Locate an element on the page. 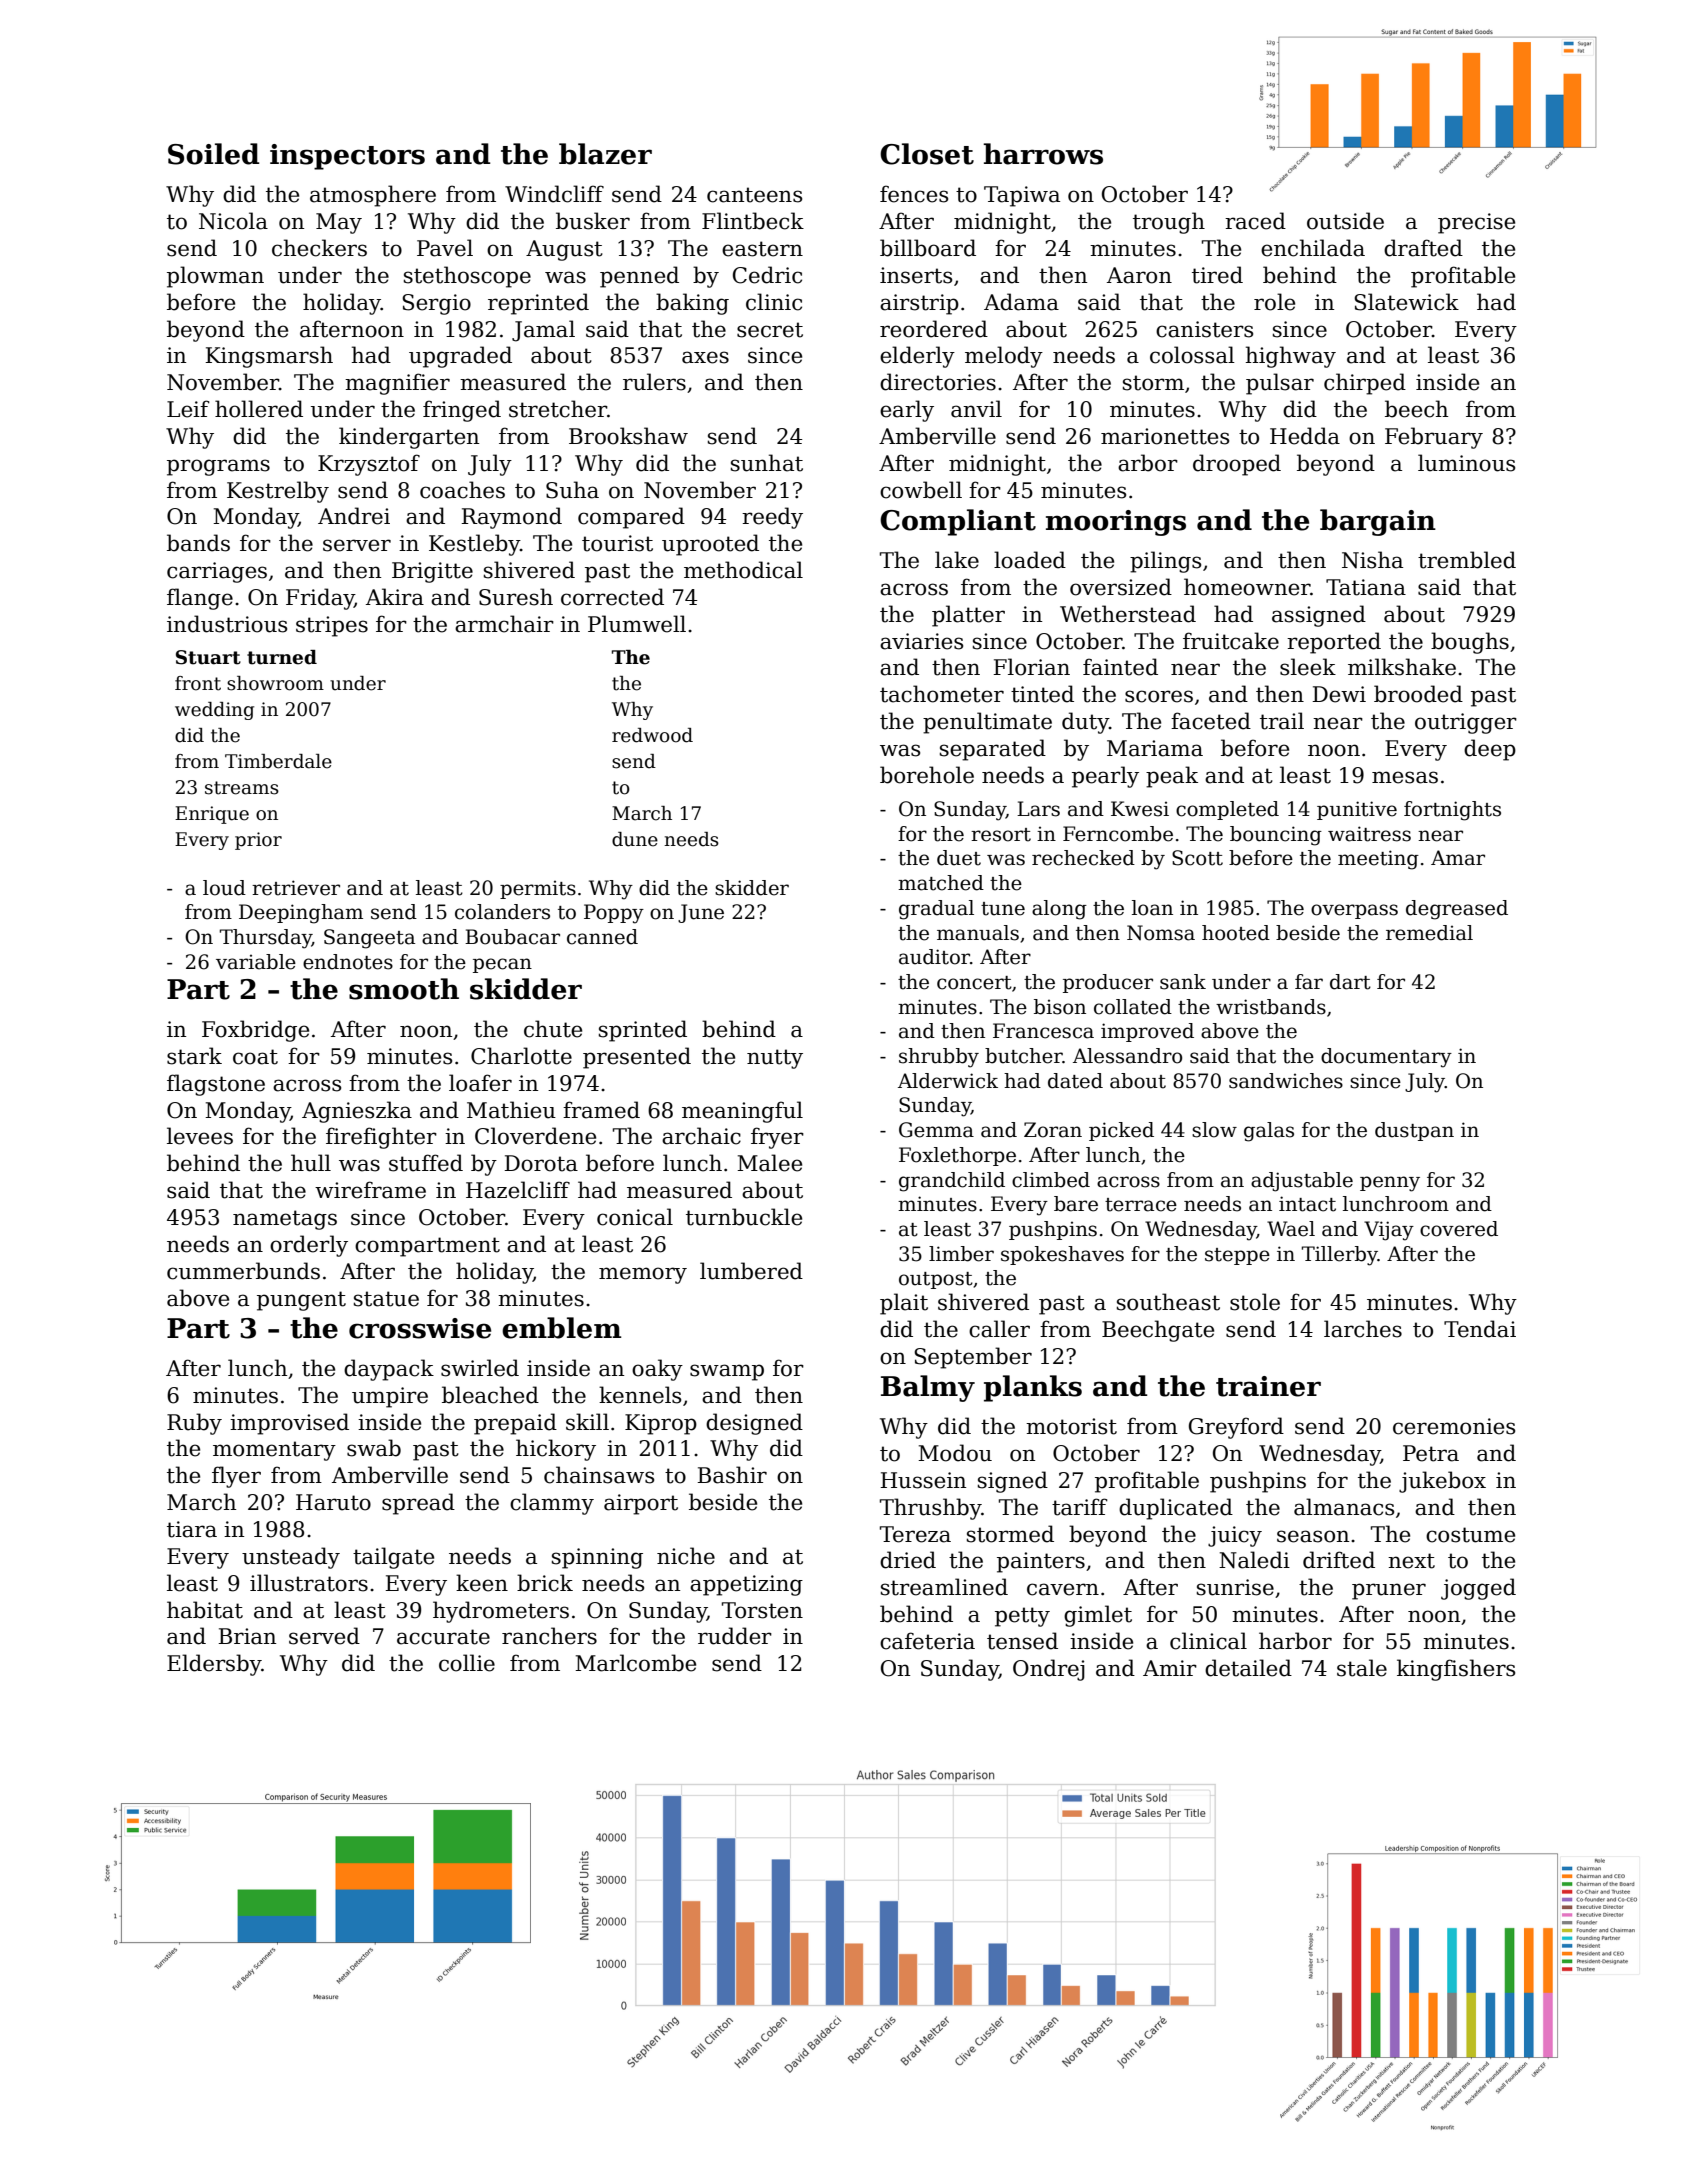 The height and width of the image is (2178, 1683). dustpan is located at coordinates (1414, 1131).
